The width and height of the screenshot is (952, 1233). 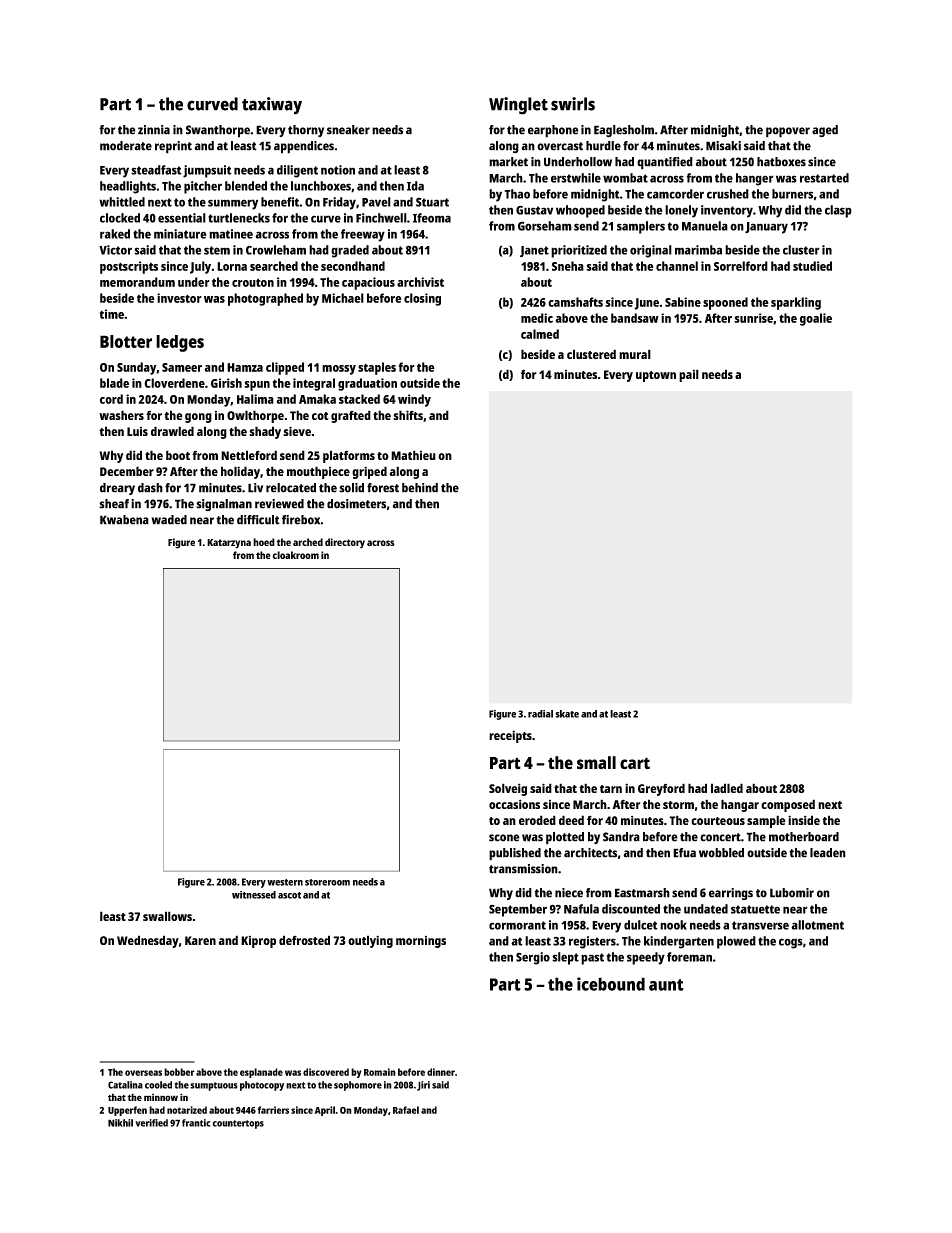 I want to click on zinnia, so click(x=154, y=130).
